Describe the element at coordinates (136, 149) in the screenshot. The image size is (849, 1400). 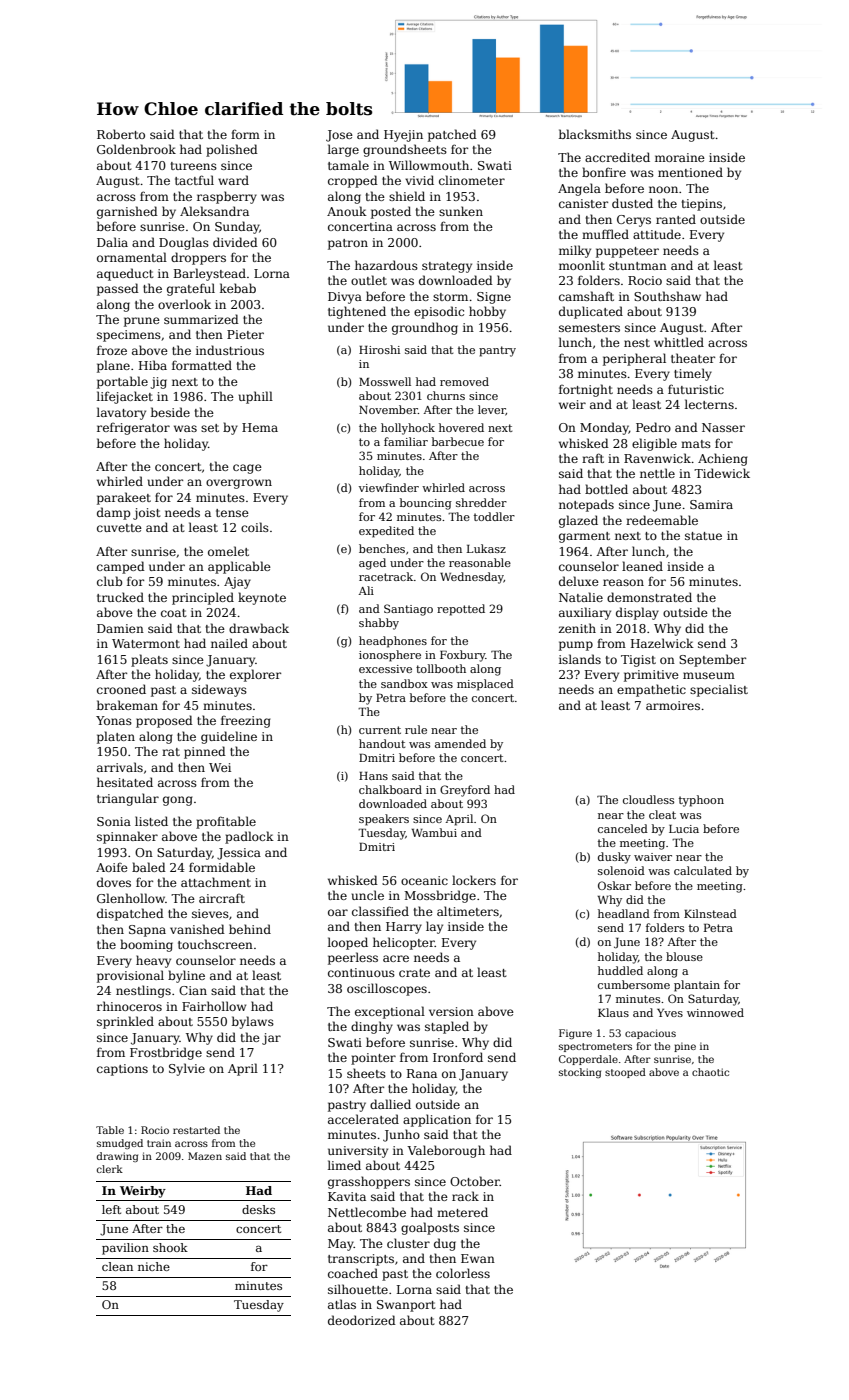
I see `Goldenbrook` at that location.
